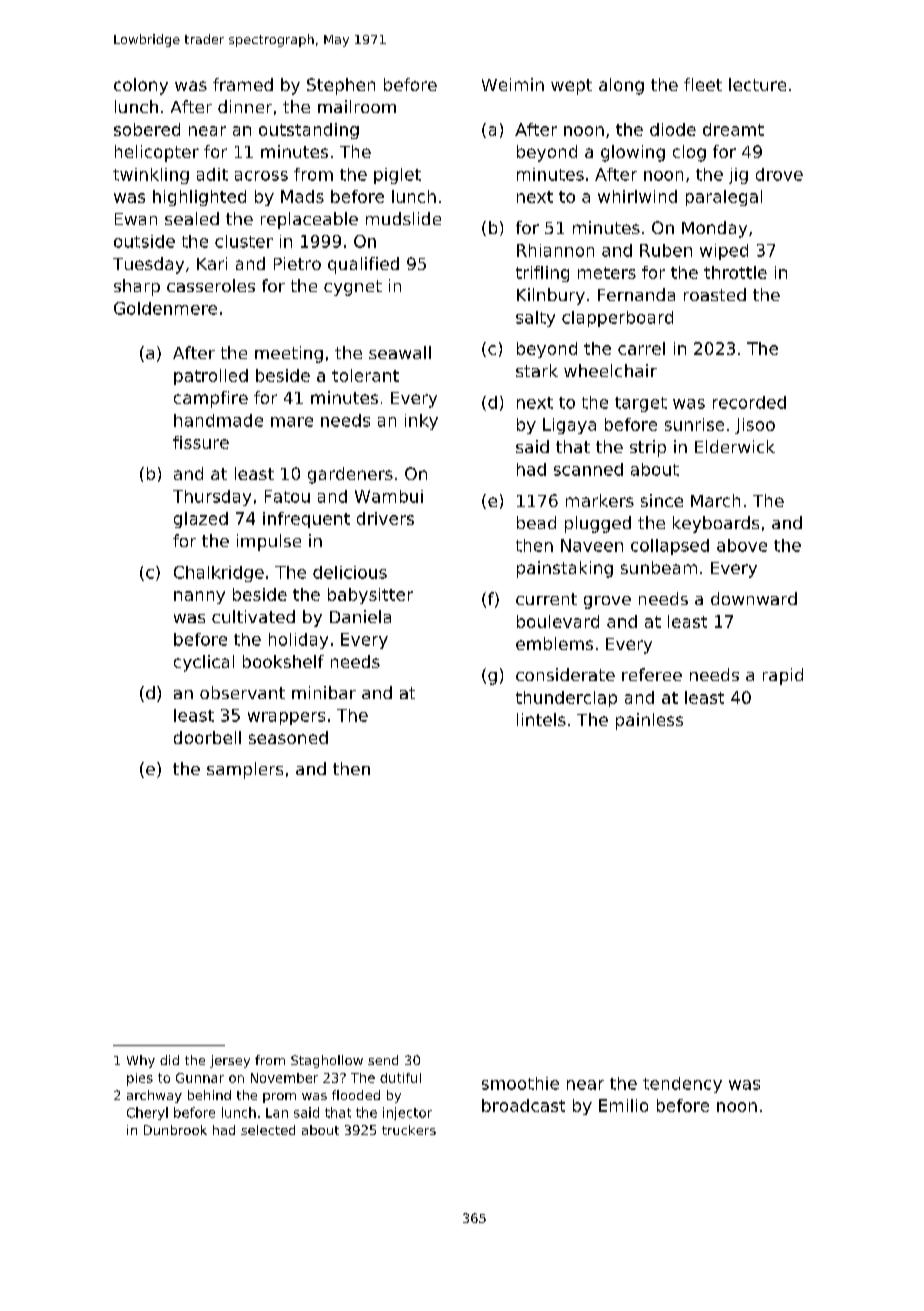 The width and height of the screenshot is (924, 1311). Describe the element at coordinates (137, 287) in the screenshot. I see `sharp` at that location.
